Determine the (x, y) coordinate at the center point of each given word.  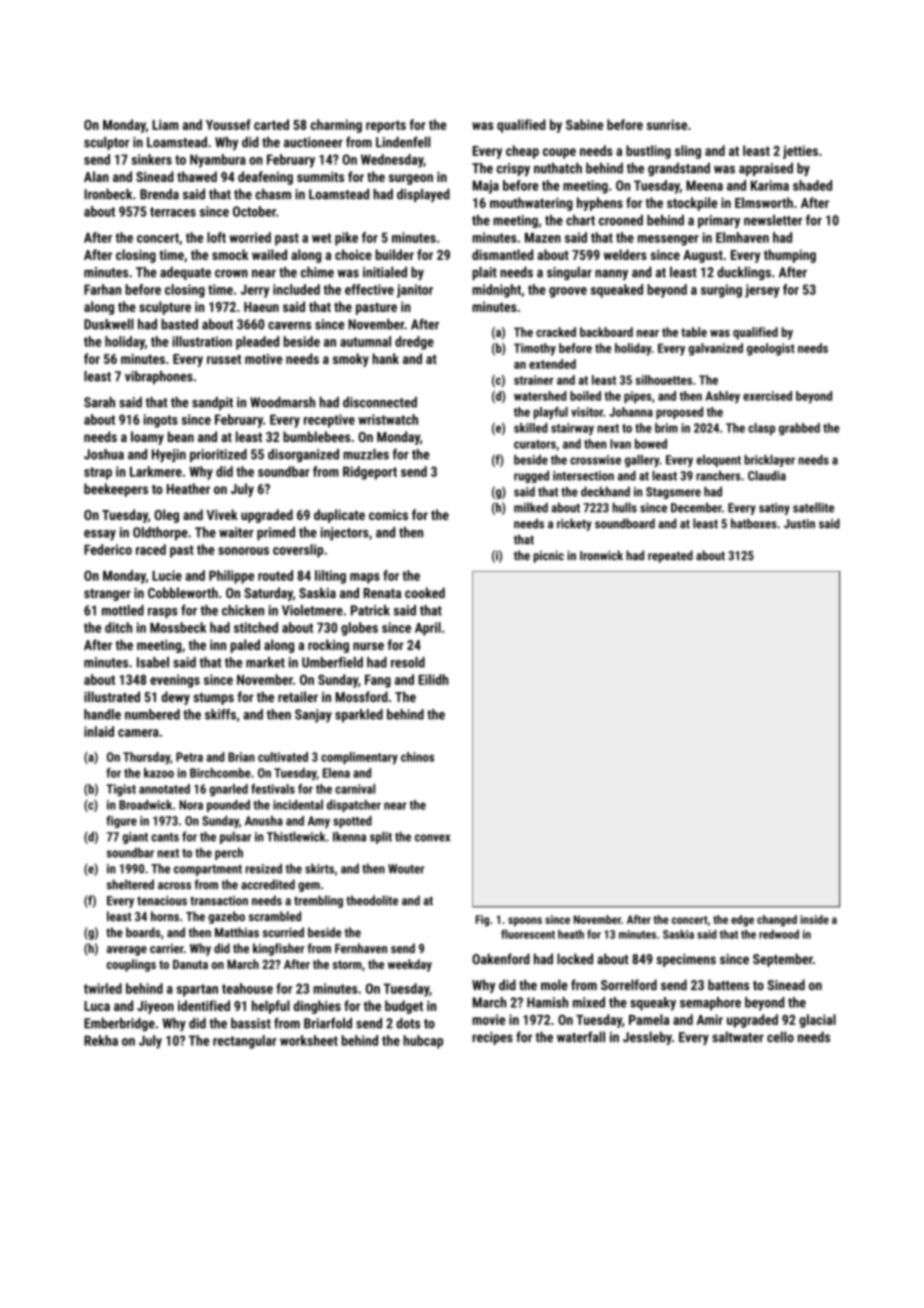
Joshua (104, 454)
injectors (345, 534)
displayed (423, 195)
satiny (774, 509)
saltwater (738, 1036)
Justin (799, 524)
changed (777, 921)
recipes (492, 1038)
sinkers (151, 159)
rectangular (245, 1042)
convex (432, 838)
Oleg (166, 516)
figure (121, 821)
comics (388, 515)
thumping (790, 256)
